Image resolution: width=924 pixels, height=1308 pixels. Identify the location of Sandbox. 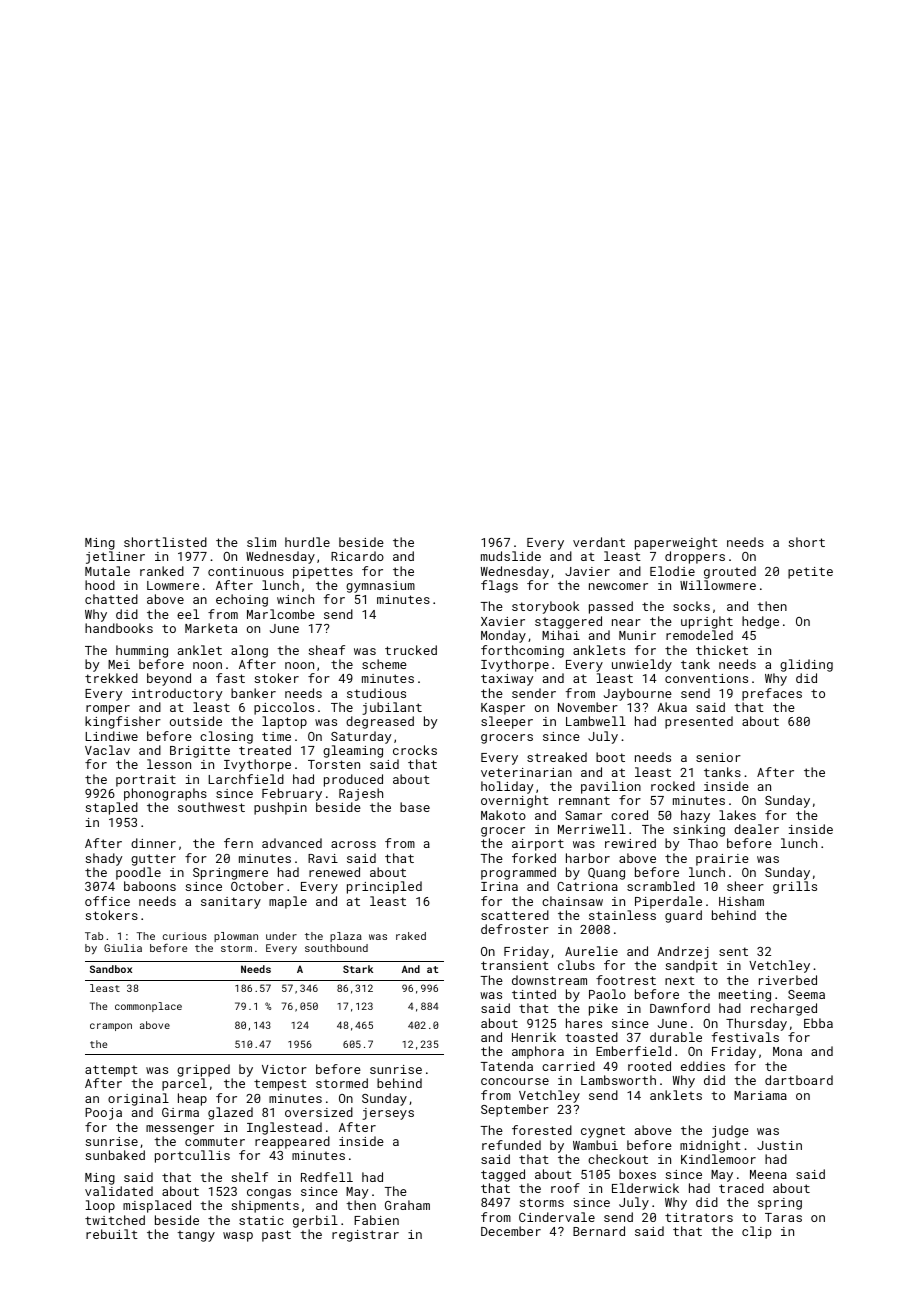
(111, 969).
